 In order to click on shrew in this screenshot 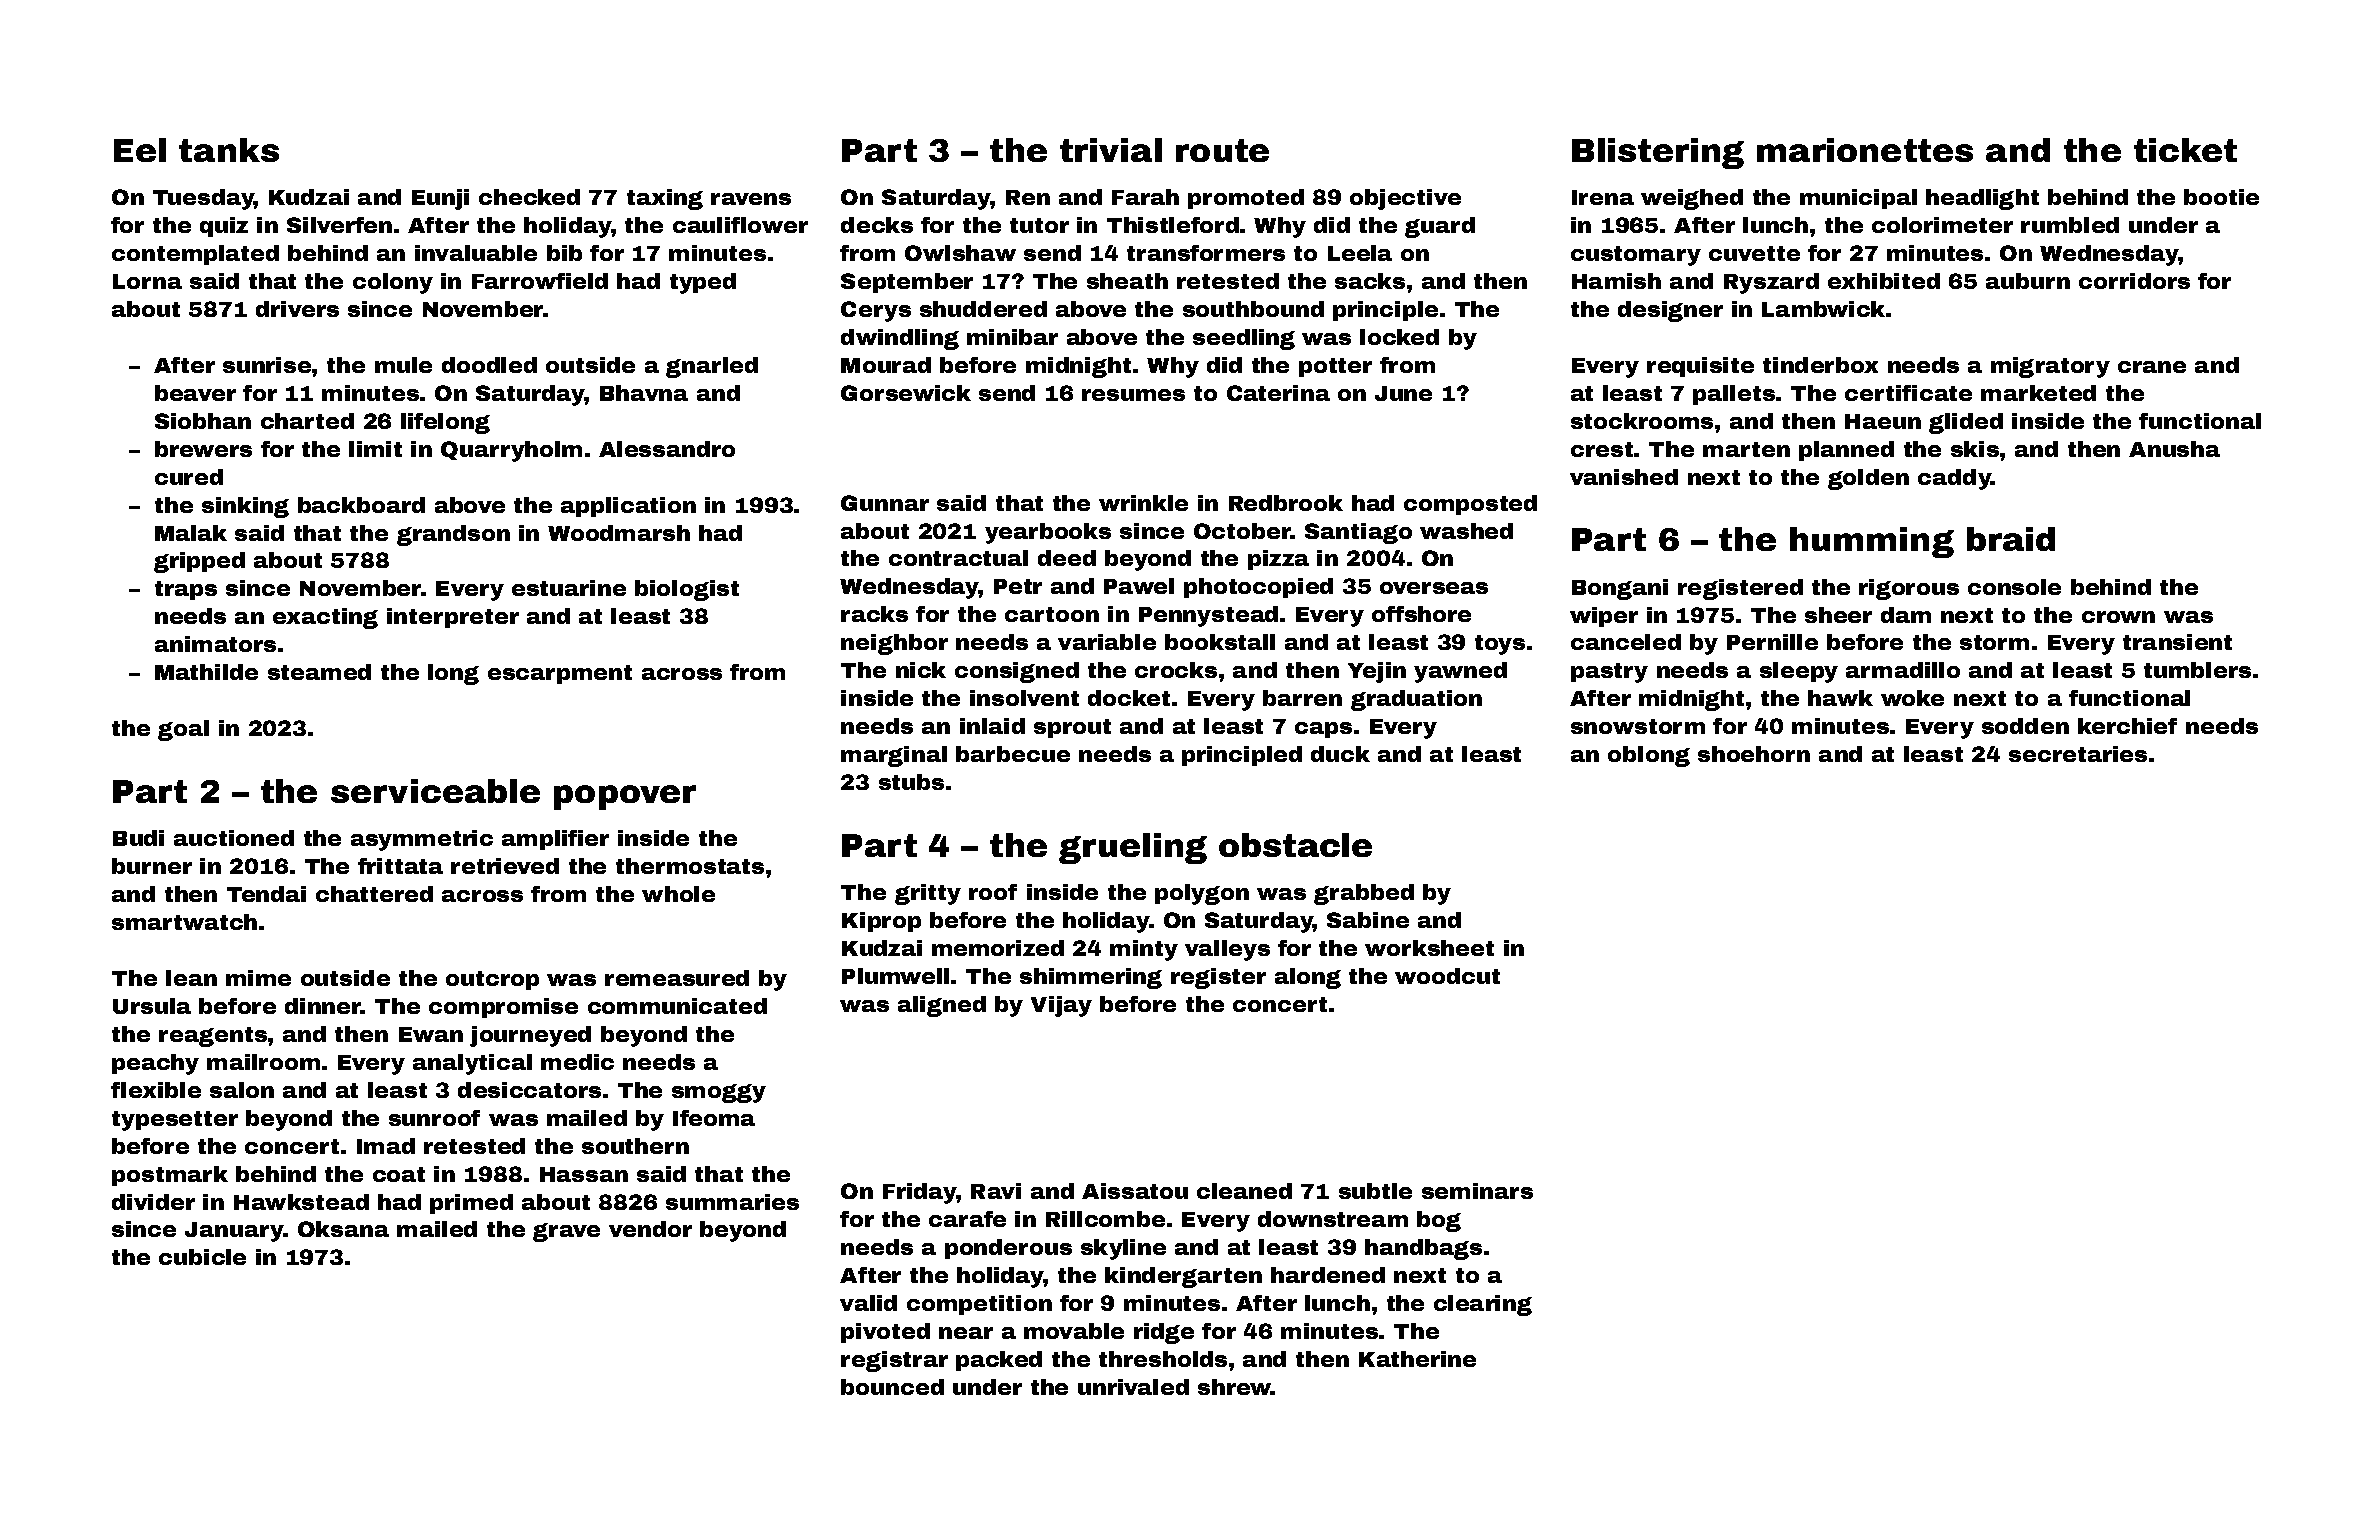, I will do `click(1235, 1387)`.
